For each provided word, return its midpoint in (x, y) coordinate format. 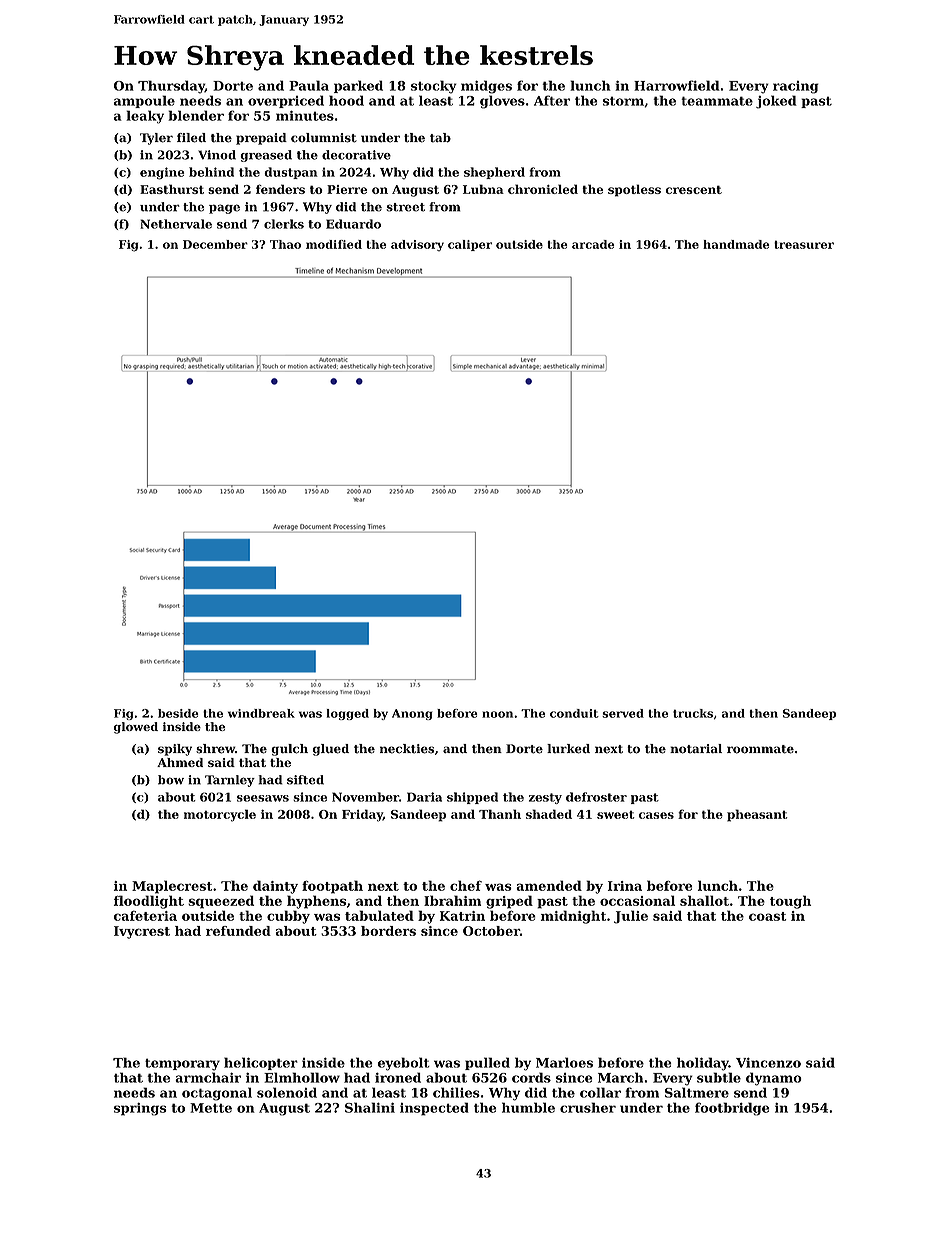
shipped (472, 798)
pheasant (757, 815)
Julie (631, 917)
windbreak (261, 713)
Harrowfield (677, 85)
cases (656, 815)
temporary (182, 1064)
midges (486, 87)
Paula (309, 85)
